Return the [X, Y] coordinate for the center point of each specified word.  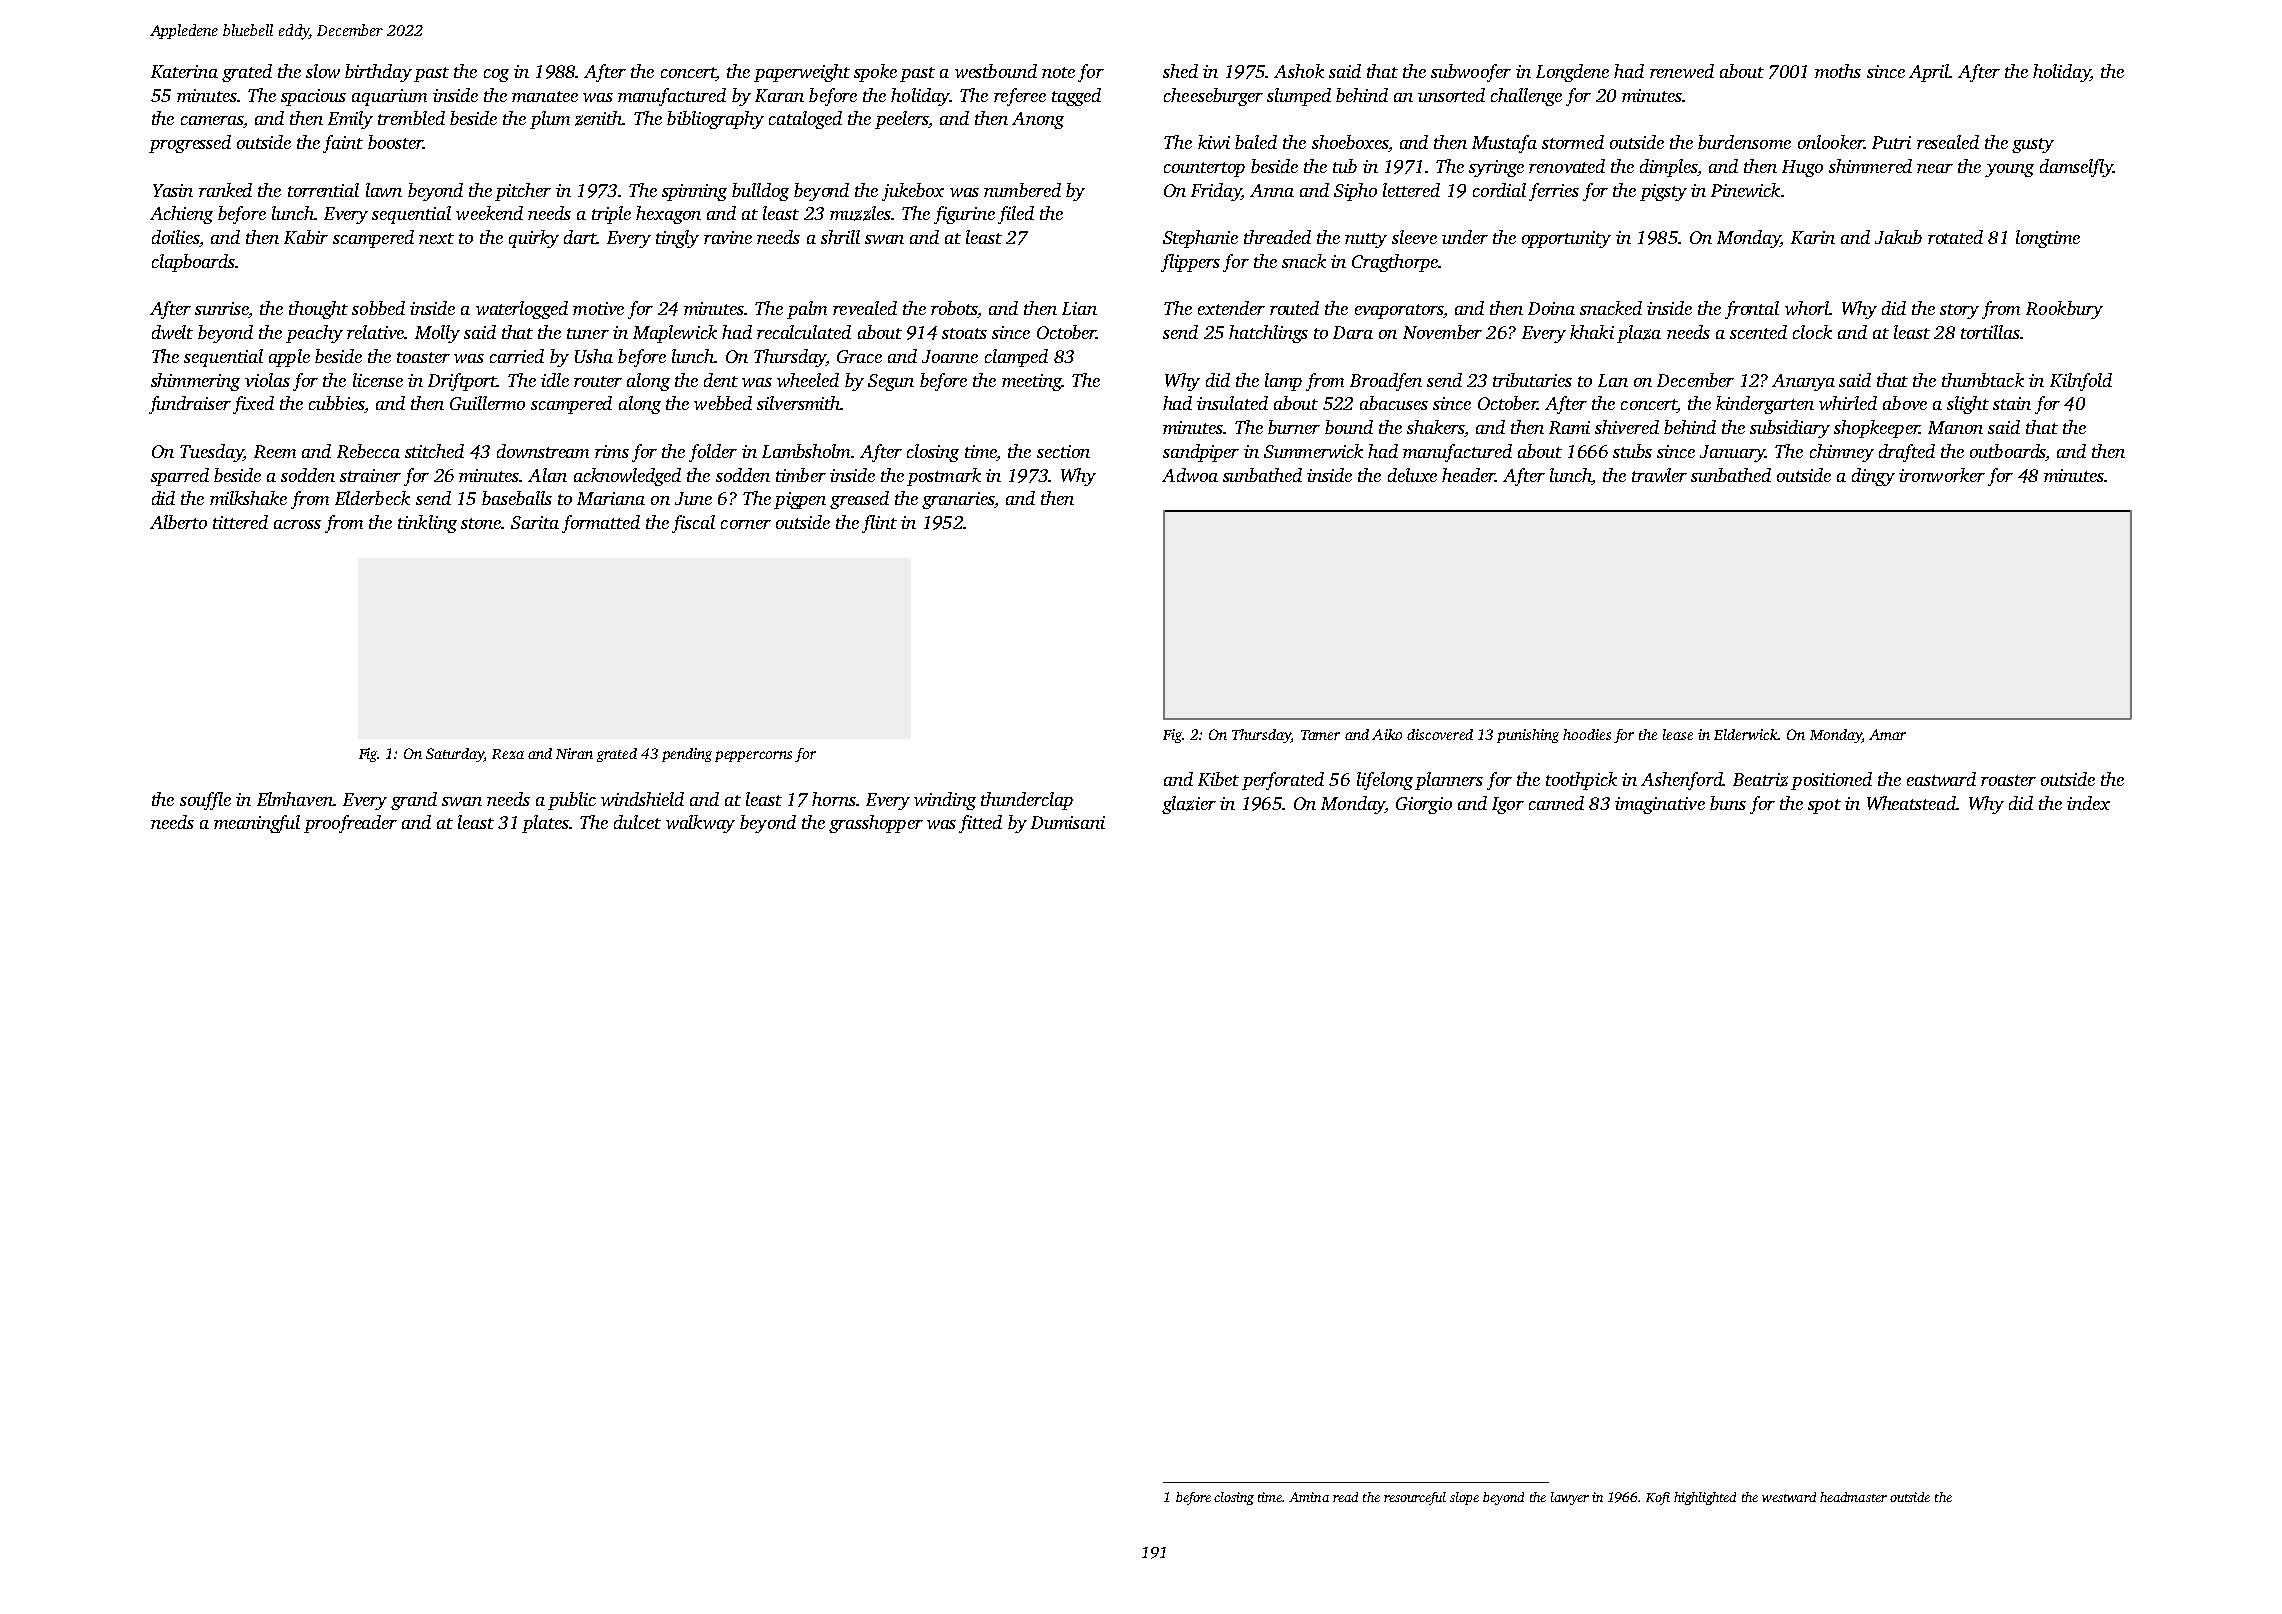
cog [496, 75]
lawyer [1570, 1498]
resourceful [1415, 1498]
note [1058, 72]
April [1929, 73]
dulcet [637, 822]
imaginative [1660, 805]
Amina [1309, 1497]
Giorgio [1424, 805]
